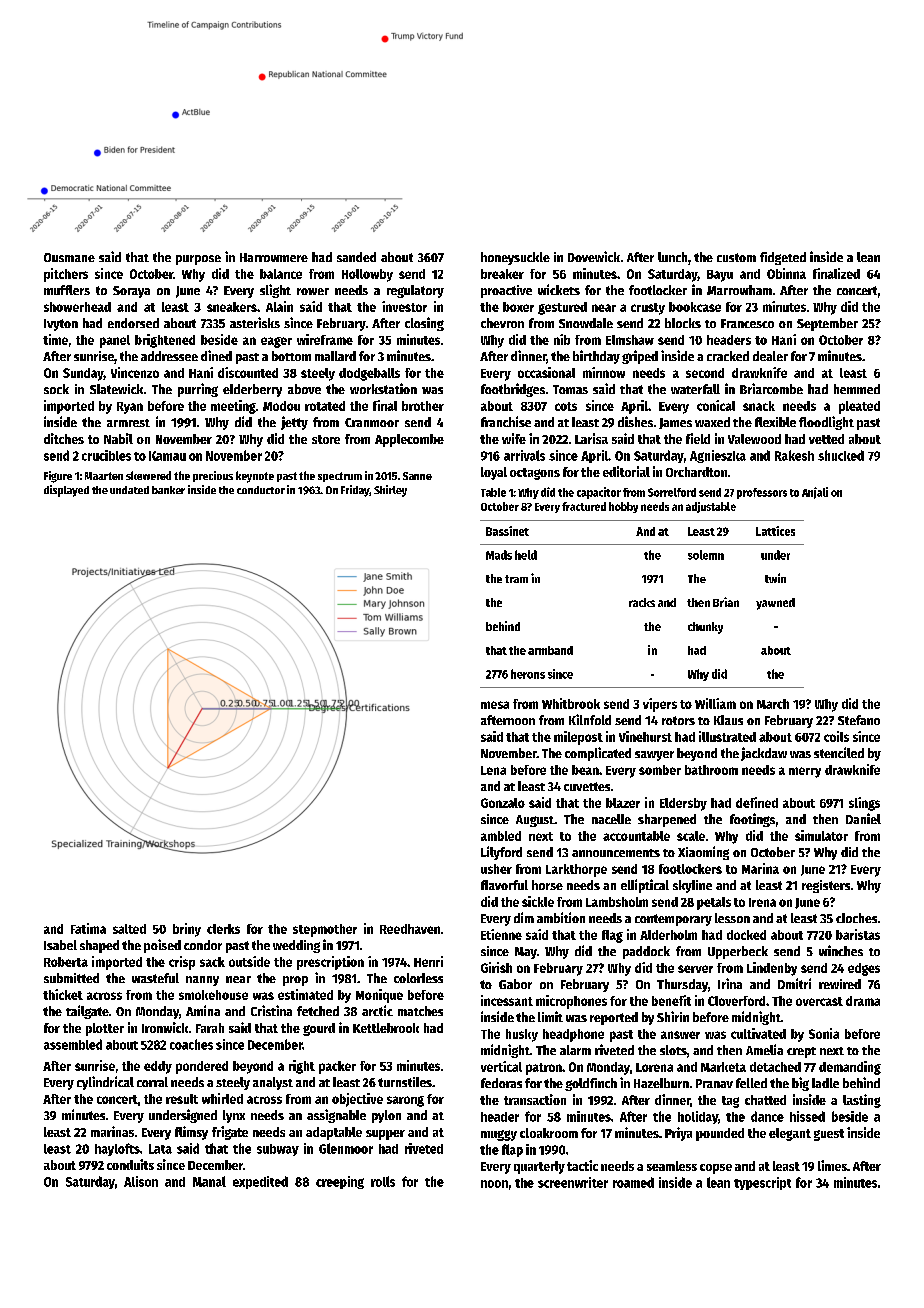  Describe the element at coordinates (261, 490) in the screenshot. I see `conductor` at that location.
